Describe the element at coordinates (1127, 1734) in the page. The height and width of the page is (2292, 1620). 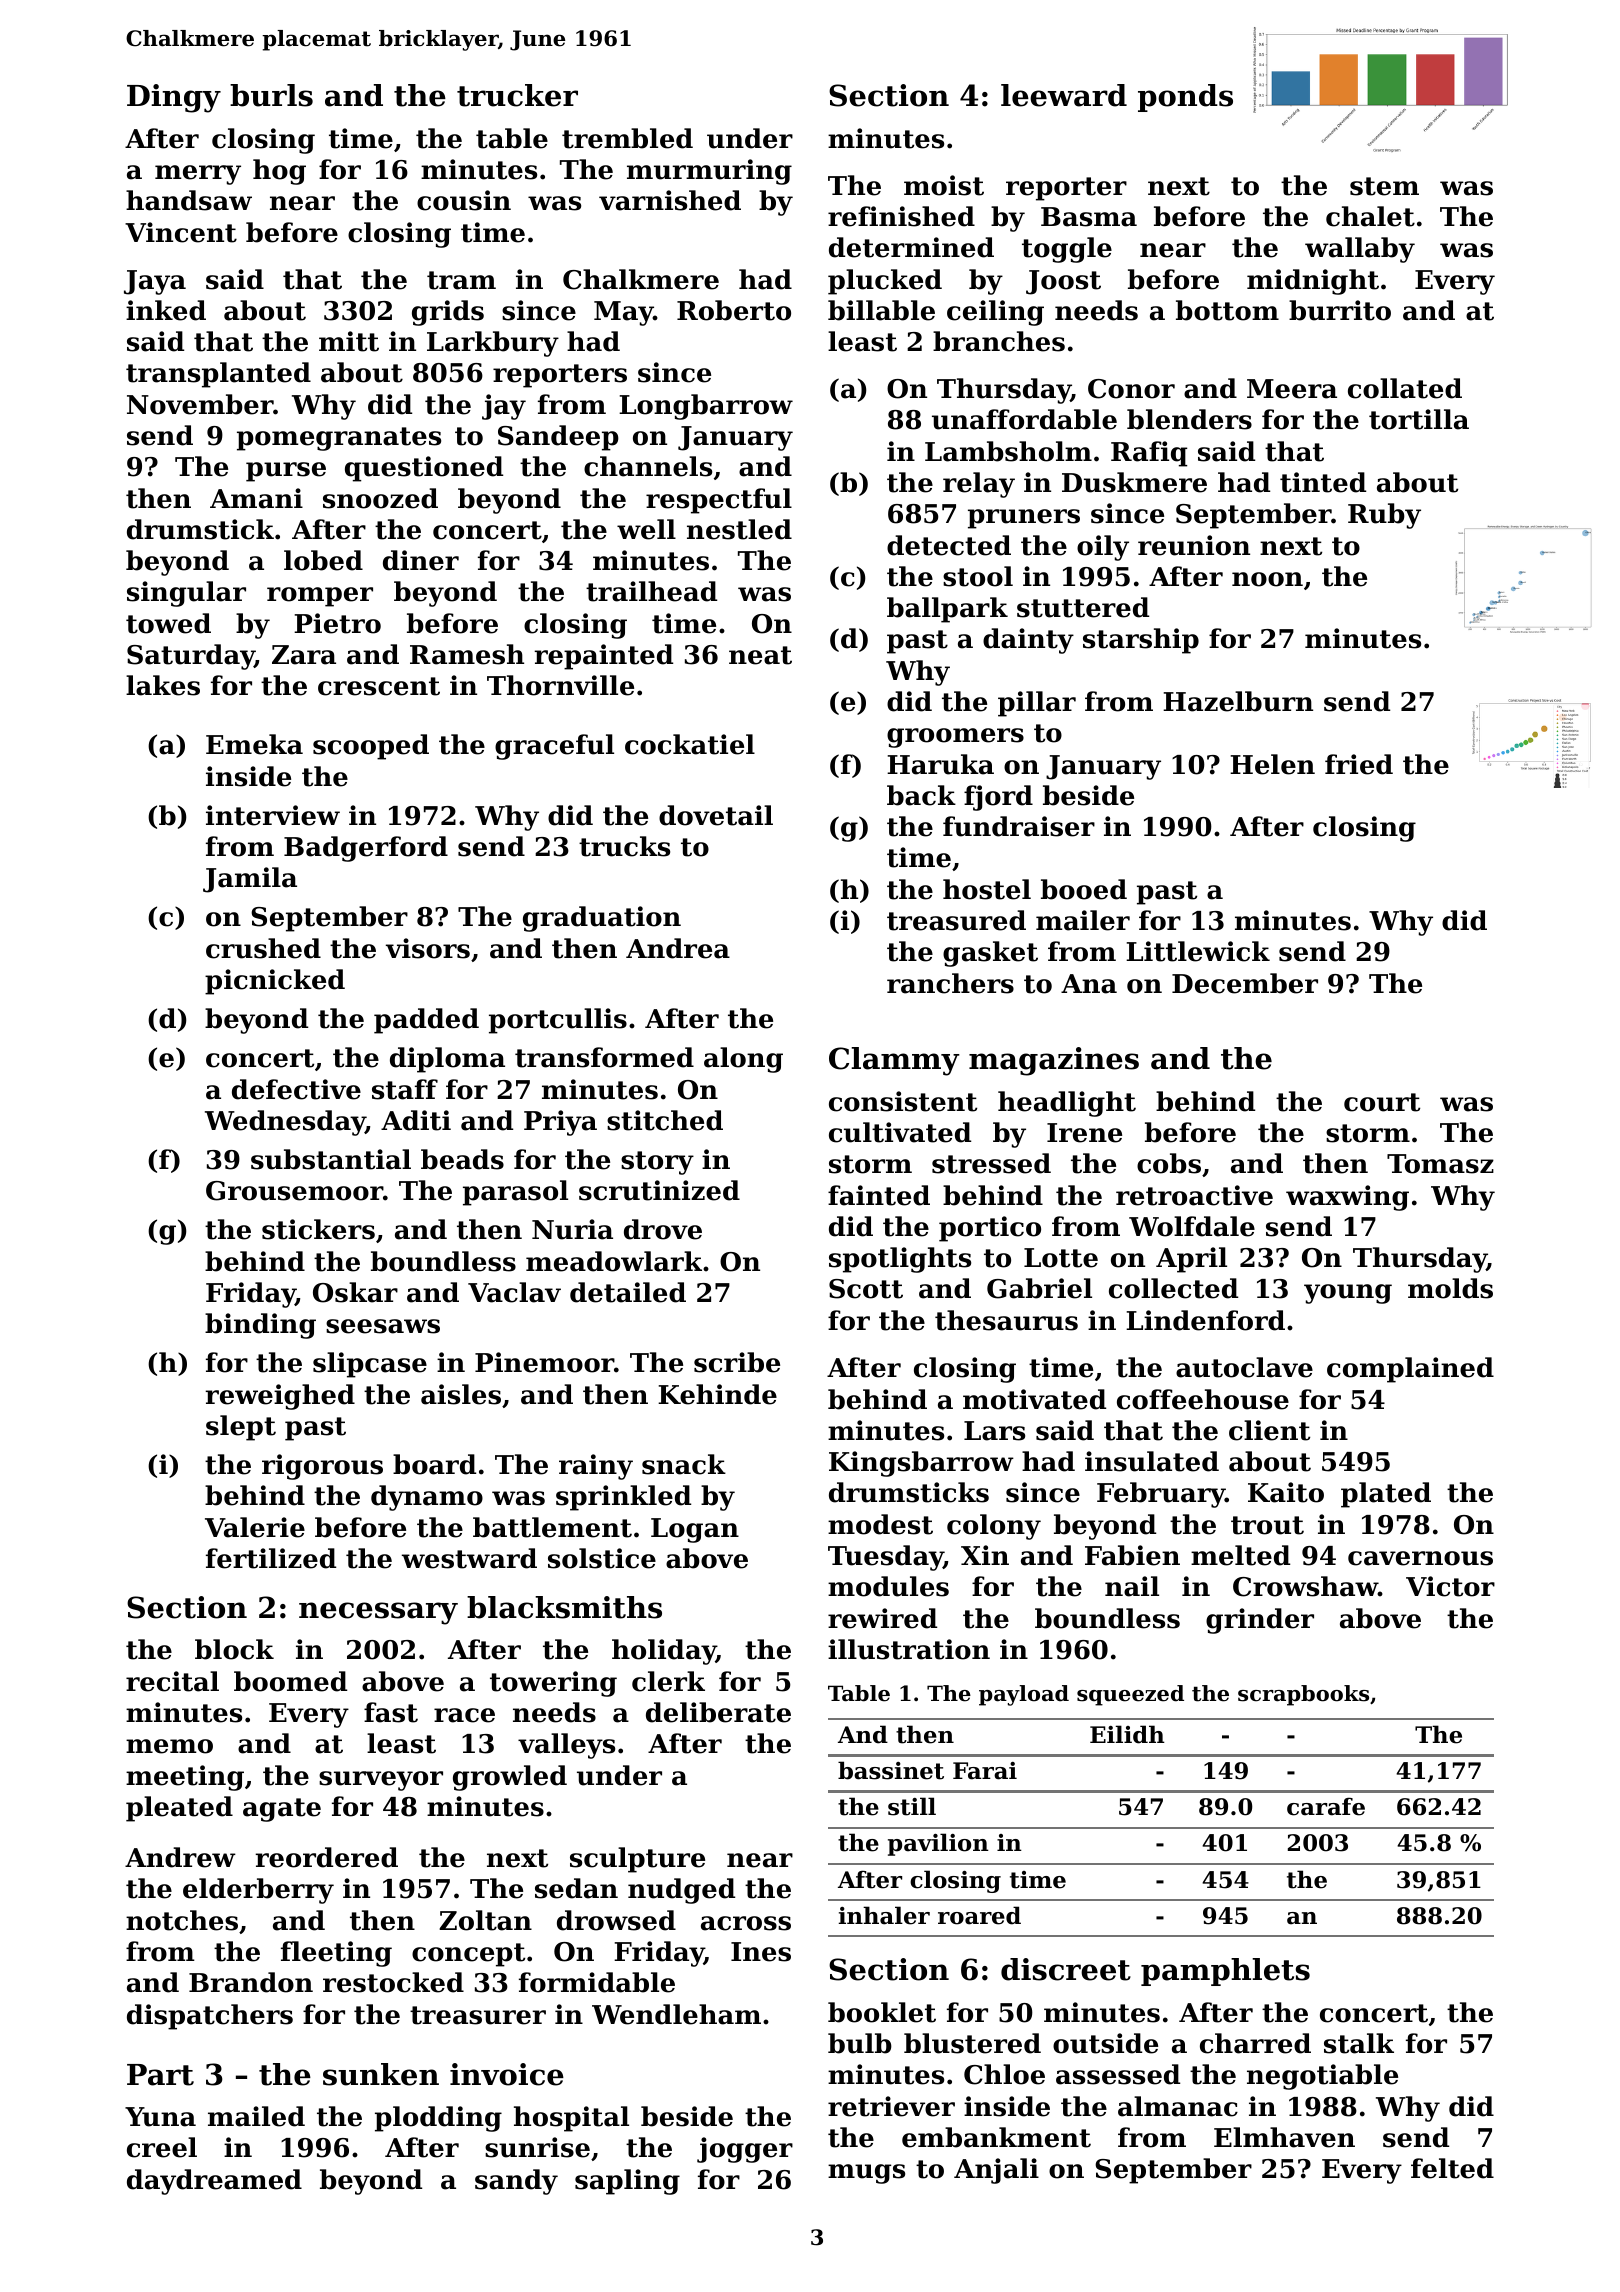
I see `Eilidh` at that location.
